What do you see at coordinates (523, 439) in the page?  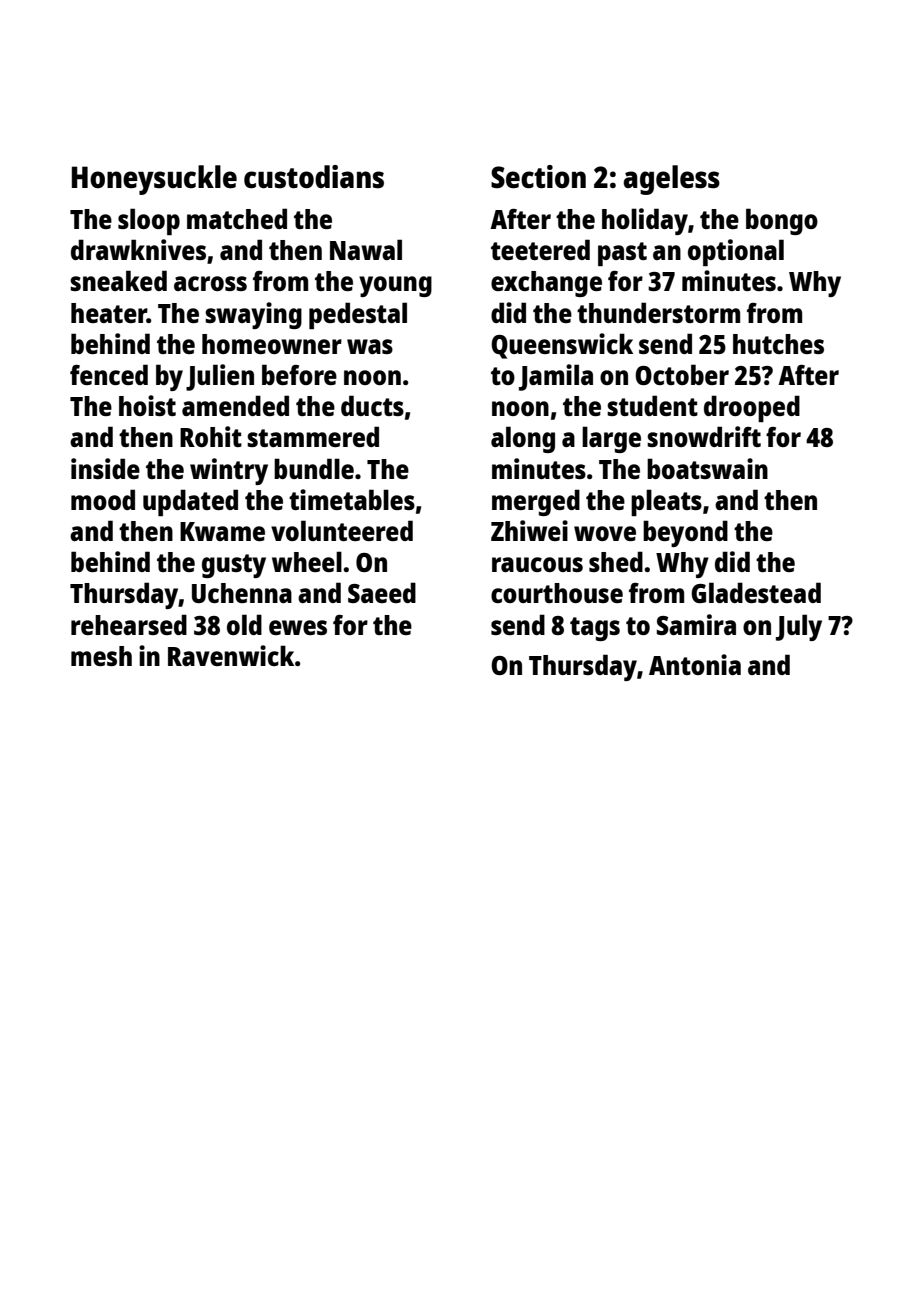 I see `along` at bounding box center [523, 439].
